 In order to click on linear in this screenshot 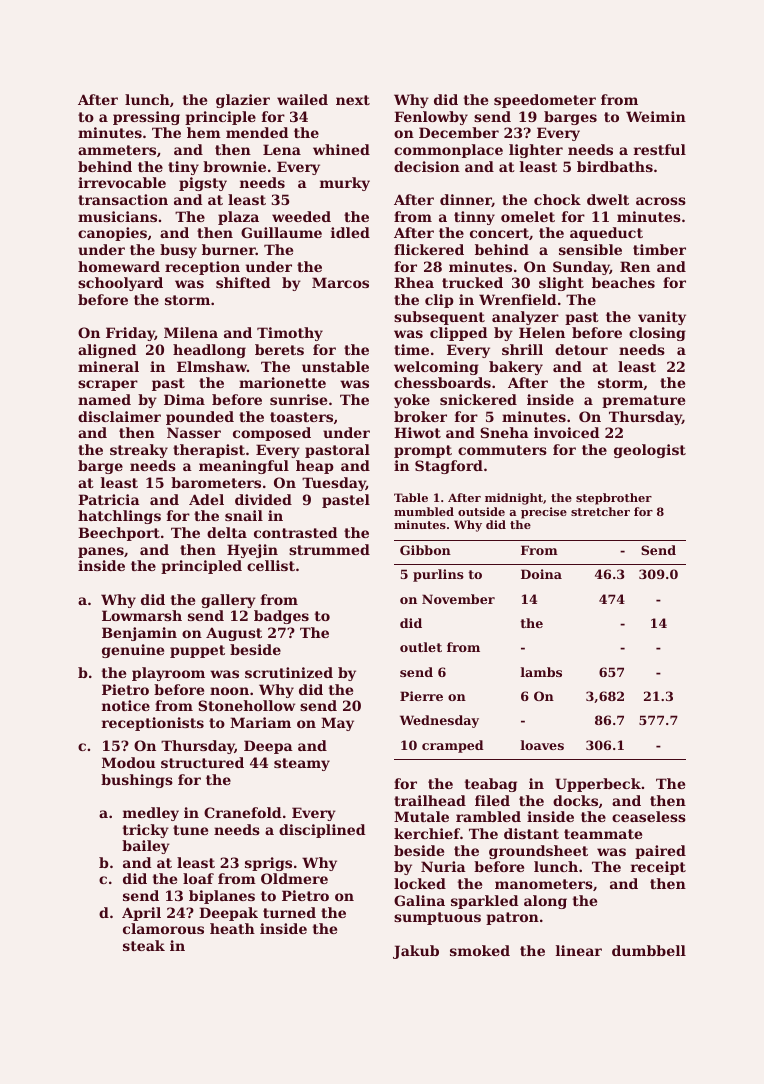, I will do `click(579, 950)`.
